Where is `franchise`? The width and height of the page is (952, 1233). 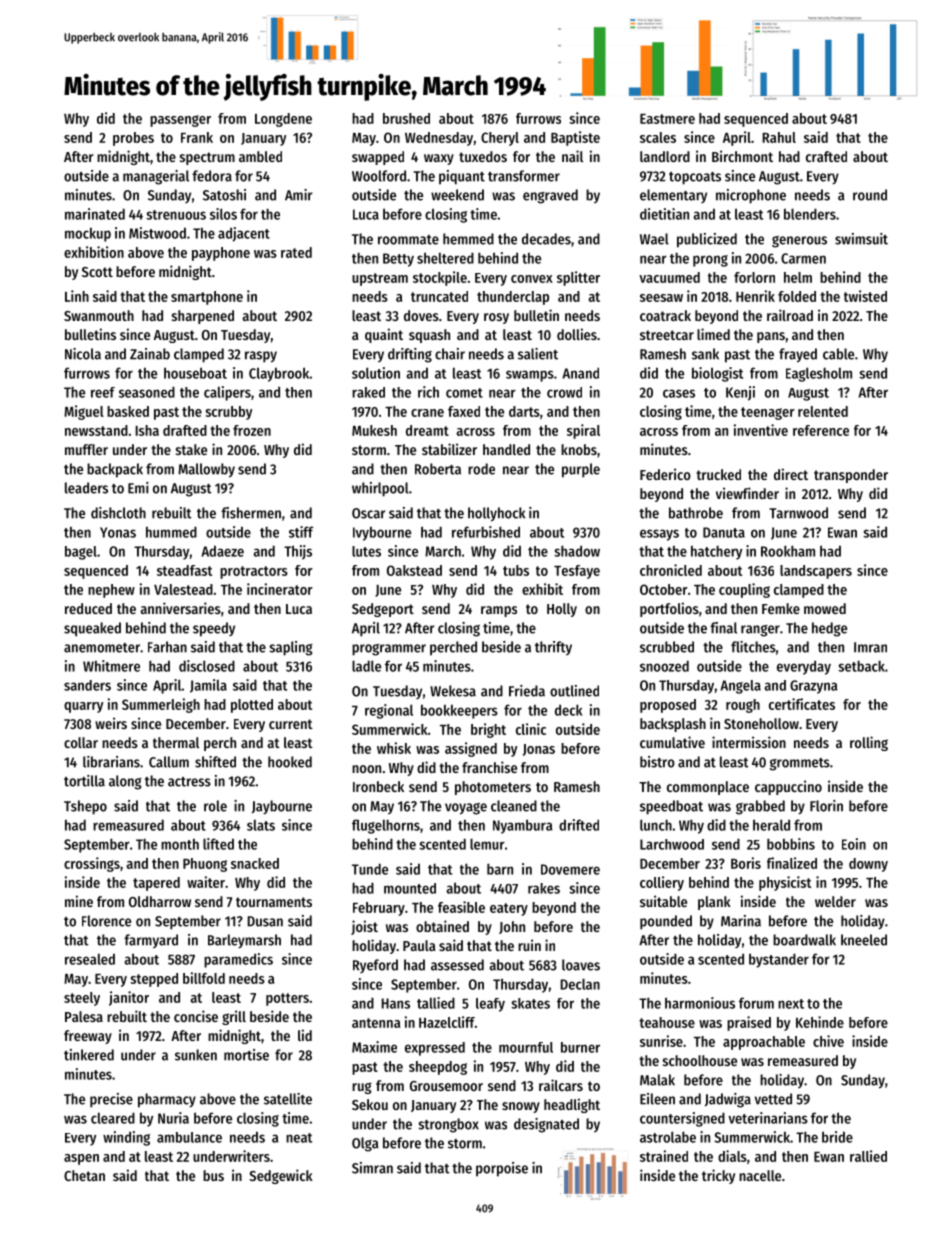
franchise is located at coordinates (489, 767).
